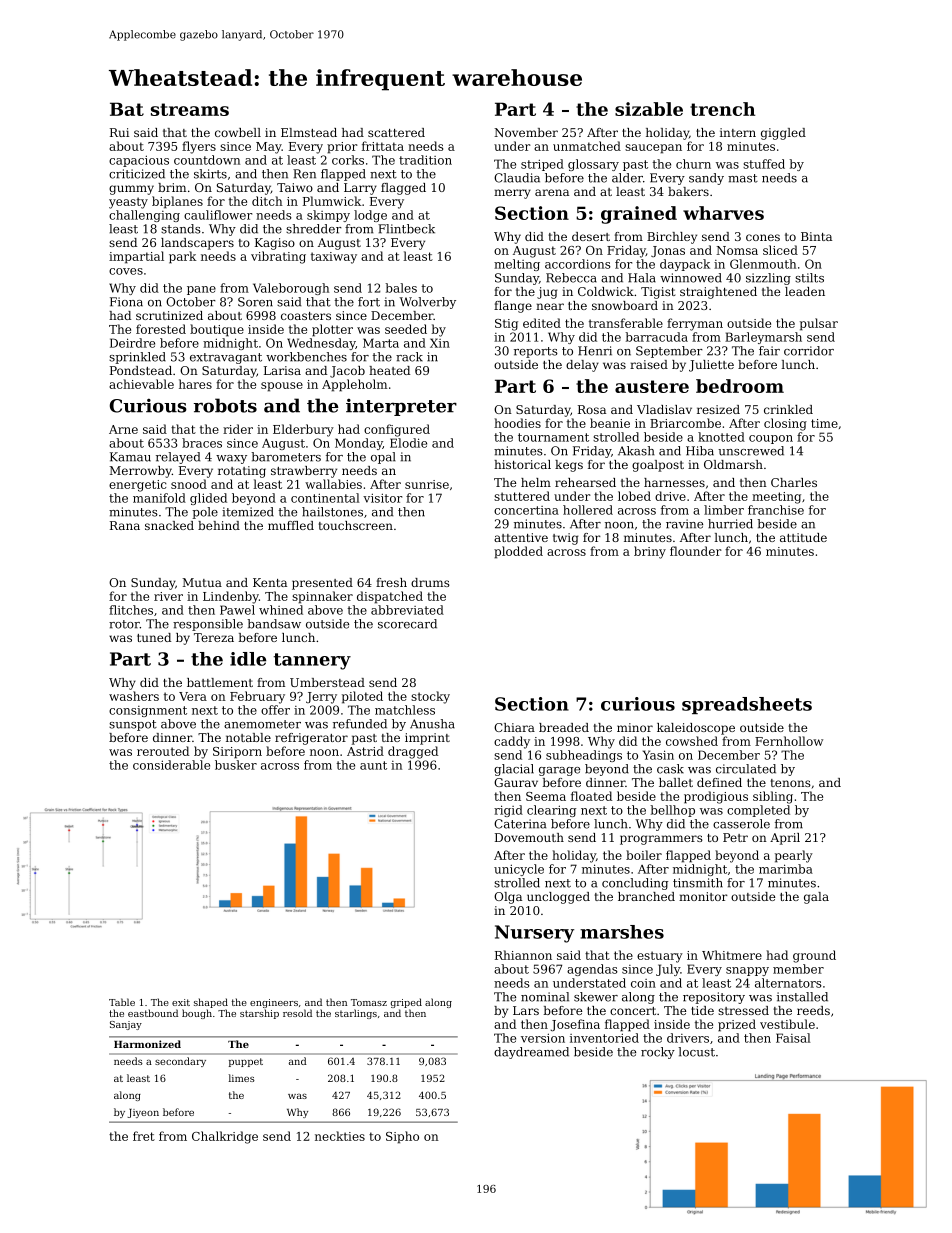  What do you see at coordinates (236, 765) in the page?
I see `busker` at bounding box center [236, 765].
